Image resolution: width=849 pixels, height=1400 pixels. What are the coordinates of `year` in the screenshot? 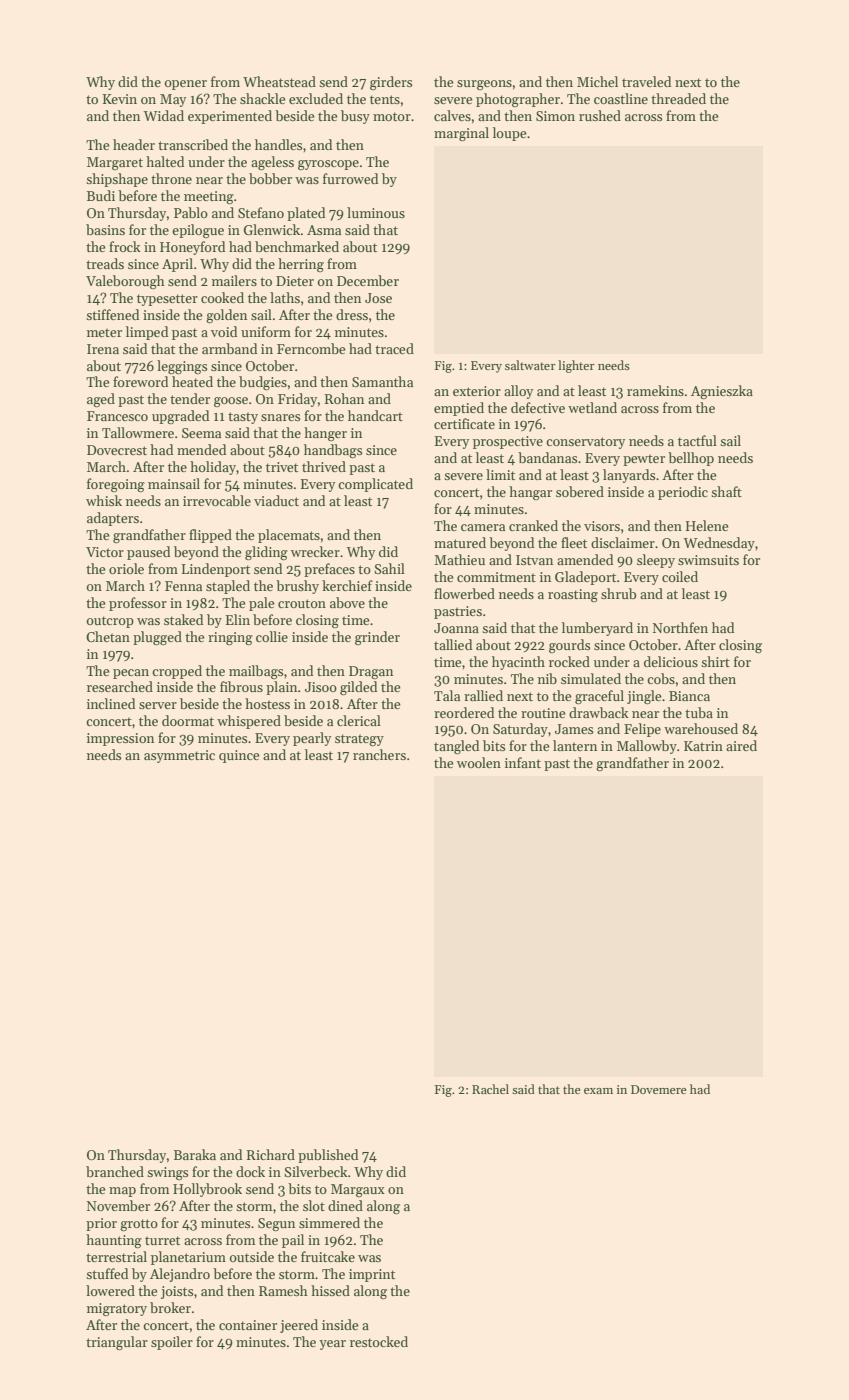 It's located at (332, 1345).
